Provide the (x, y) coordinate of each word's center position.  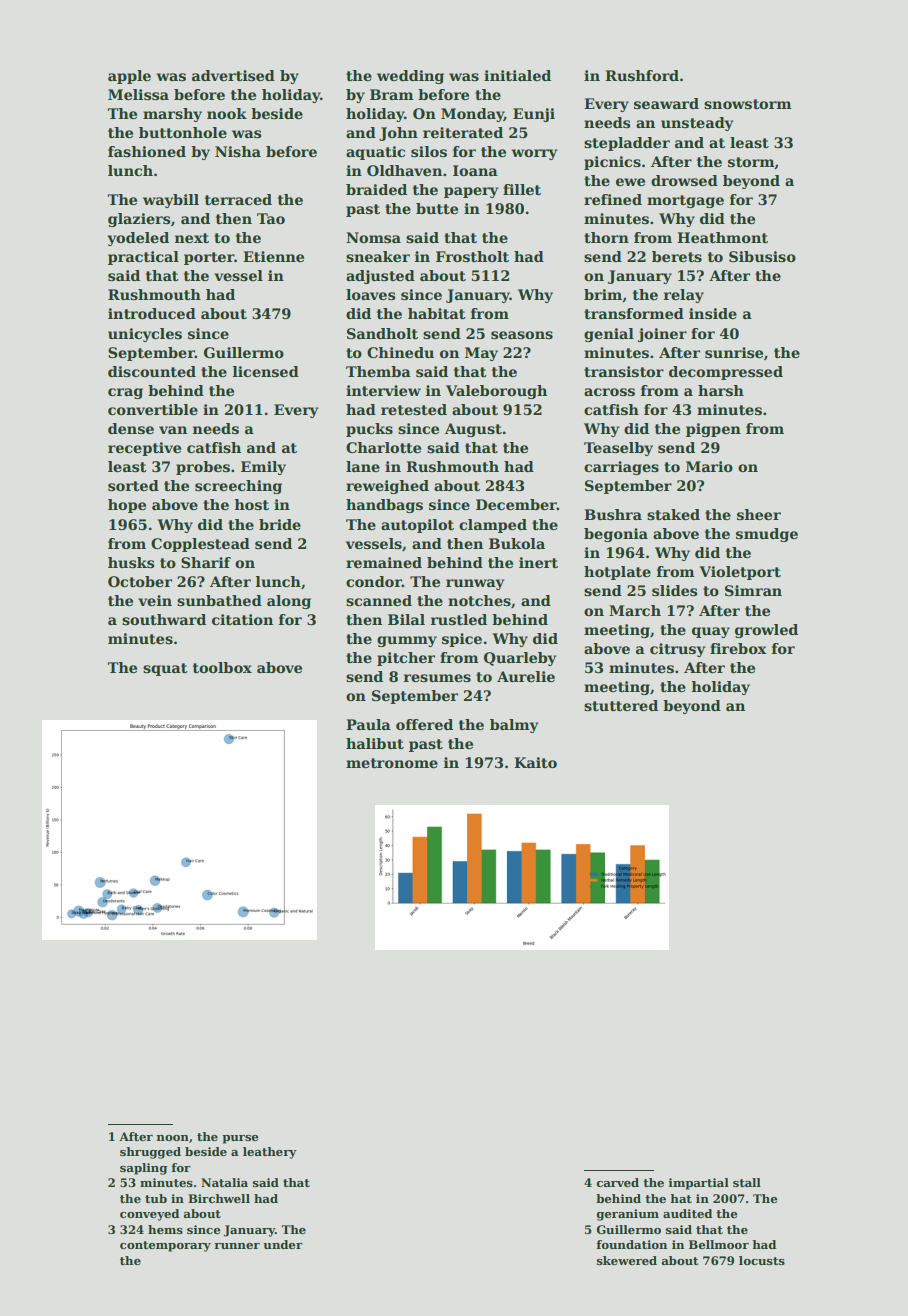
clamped (493, 526)
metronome (392, 763)
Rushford (642, 75)
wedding (410, 77)
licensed (266, 371)
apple (129, 77)
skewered (627, 1260)
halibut (375, 743)
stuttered (621, 705)
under (283, 1244)
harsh (721, 390)
